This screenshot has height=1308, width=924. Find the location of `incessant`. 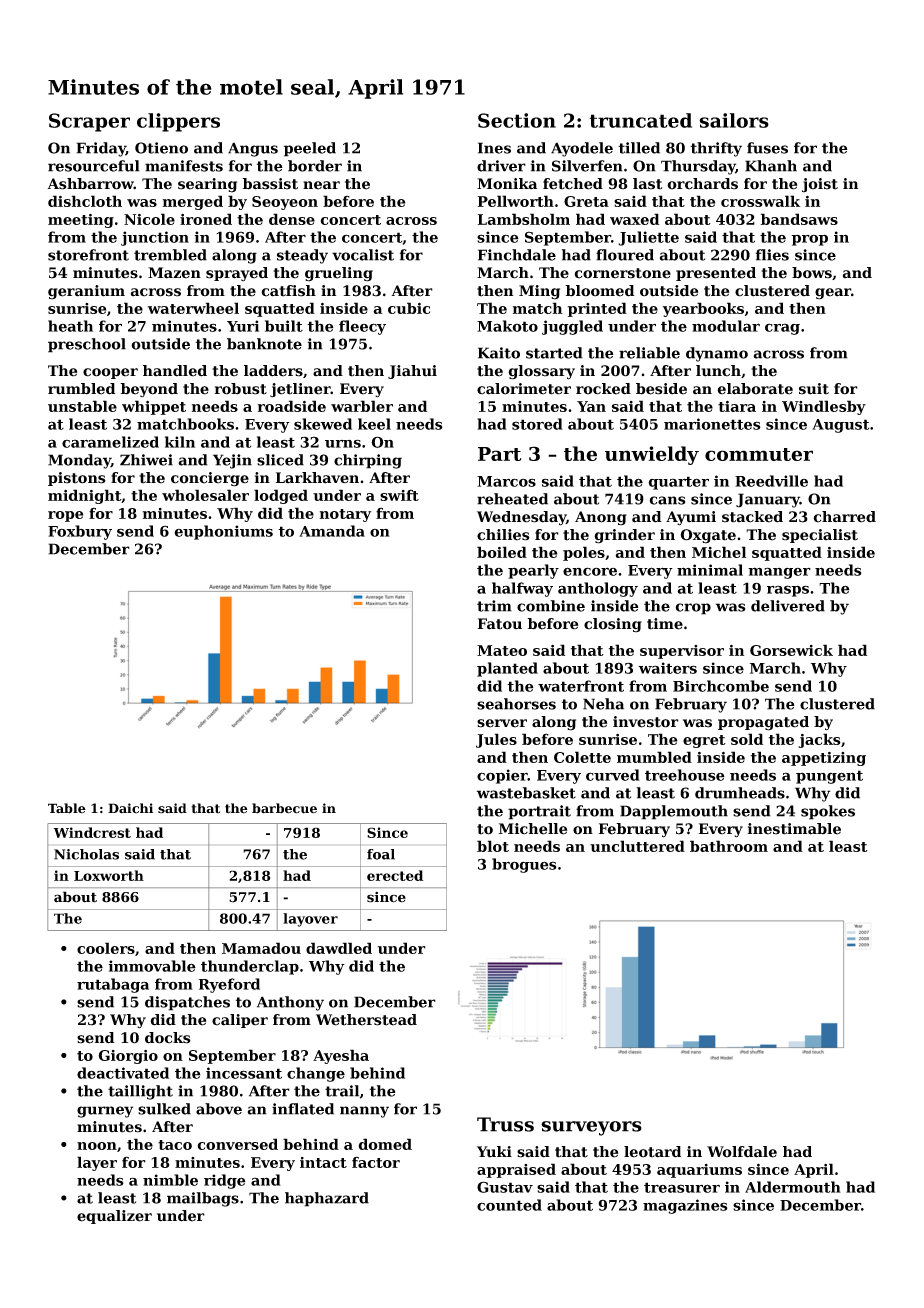

incessant is located at coordinates (244, 1073).
